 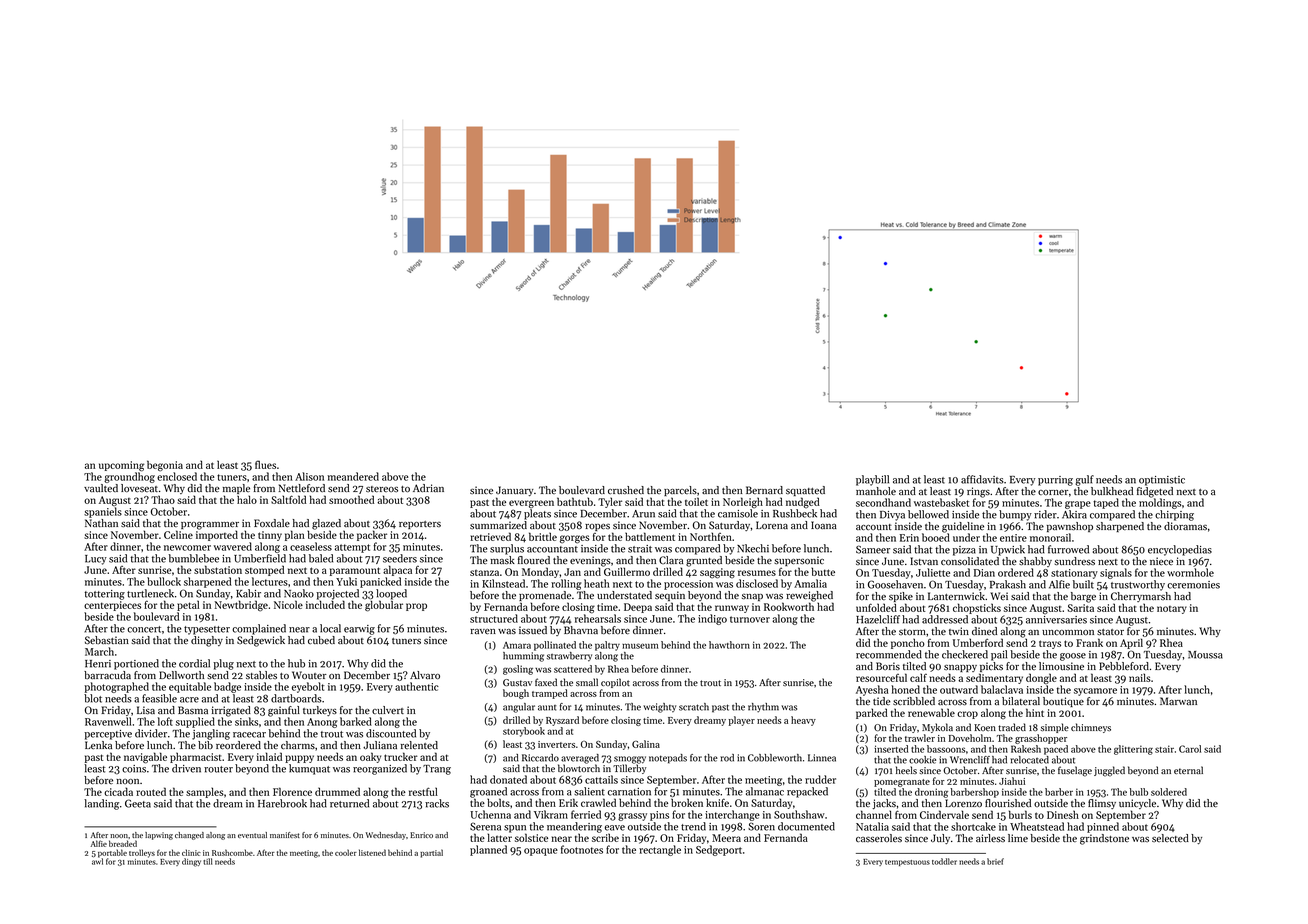 What do you see at coordinates (210, 526) in the screenshot?
I see `programmer` at bounding box center [210, 526].
